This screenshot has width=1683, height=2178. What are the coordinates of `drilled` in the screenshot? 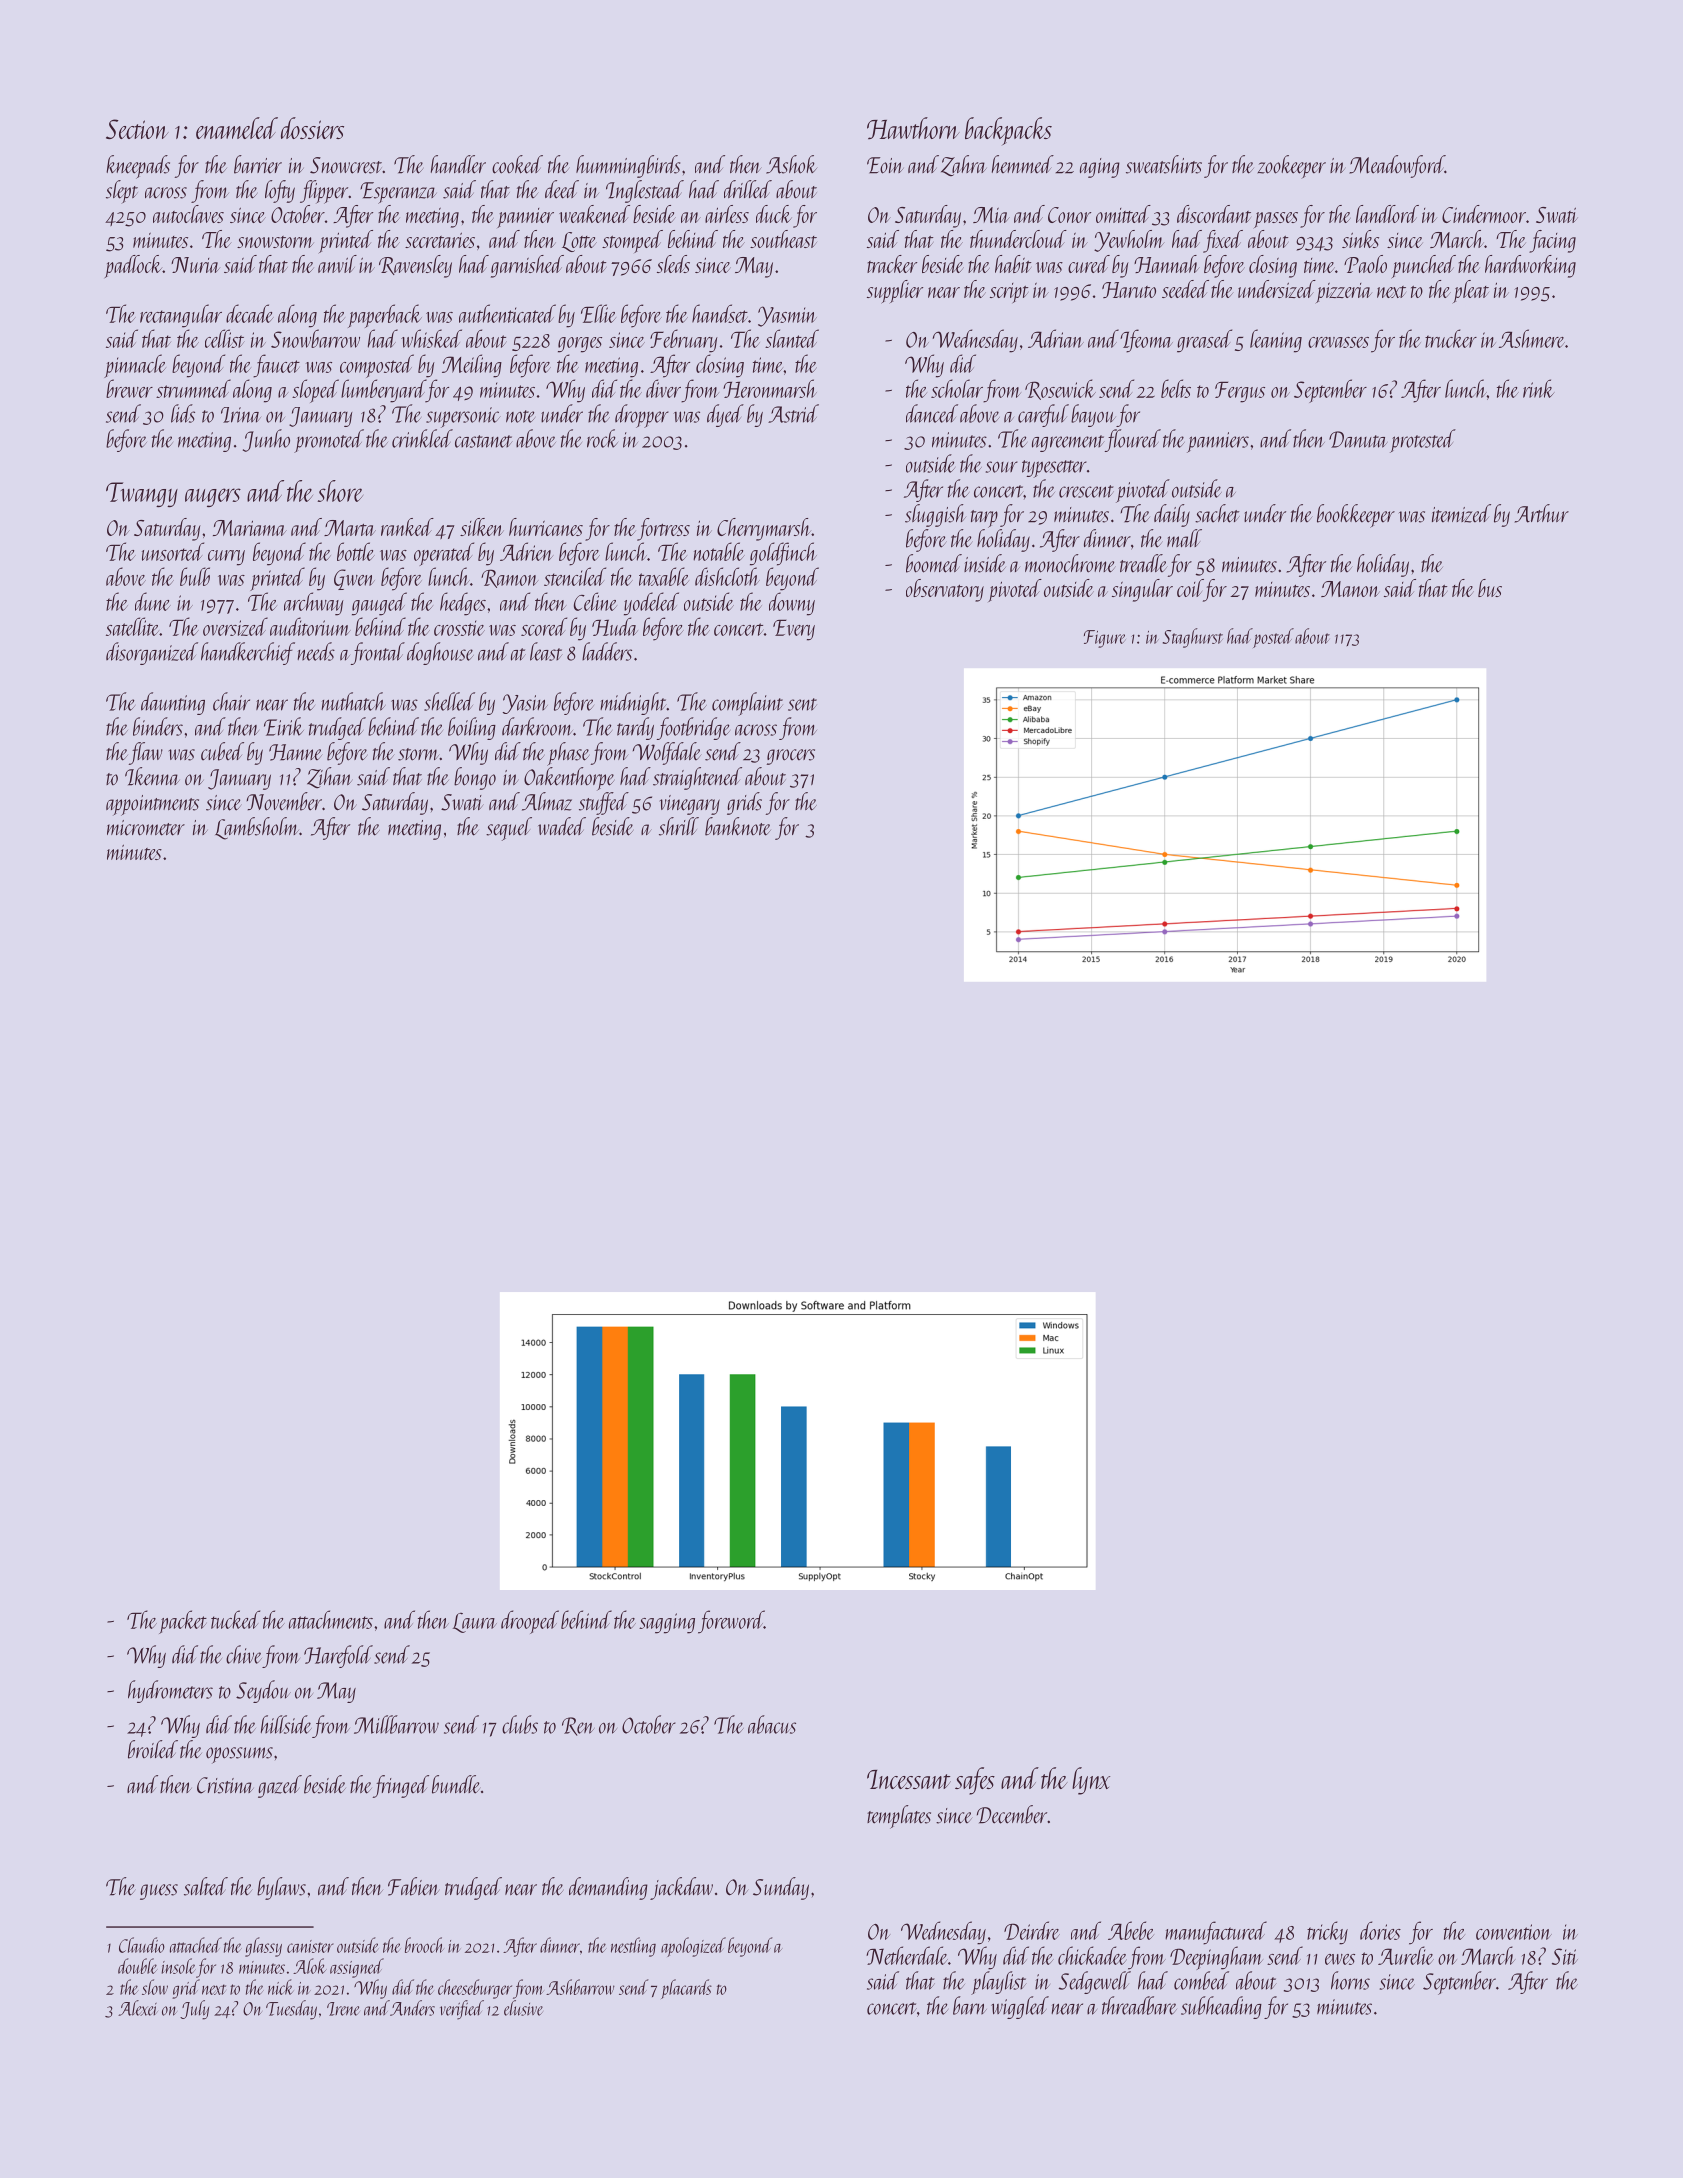 It's located at (748, 189).
